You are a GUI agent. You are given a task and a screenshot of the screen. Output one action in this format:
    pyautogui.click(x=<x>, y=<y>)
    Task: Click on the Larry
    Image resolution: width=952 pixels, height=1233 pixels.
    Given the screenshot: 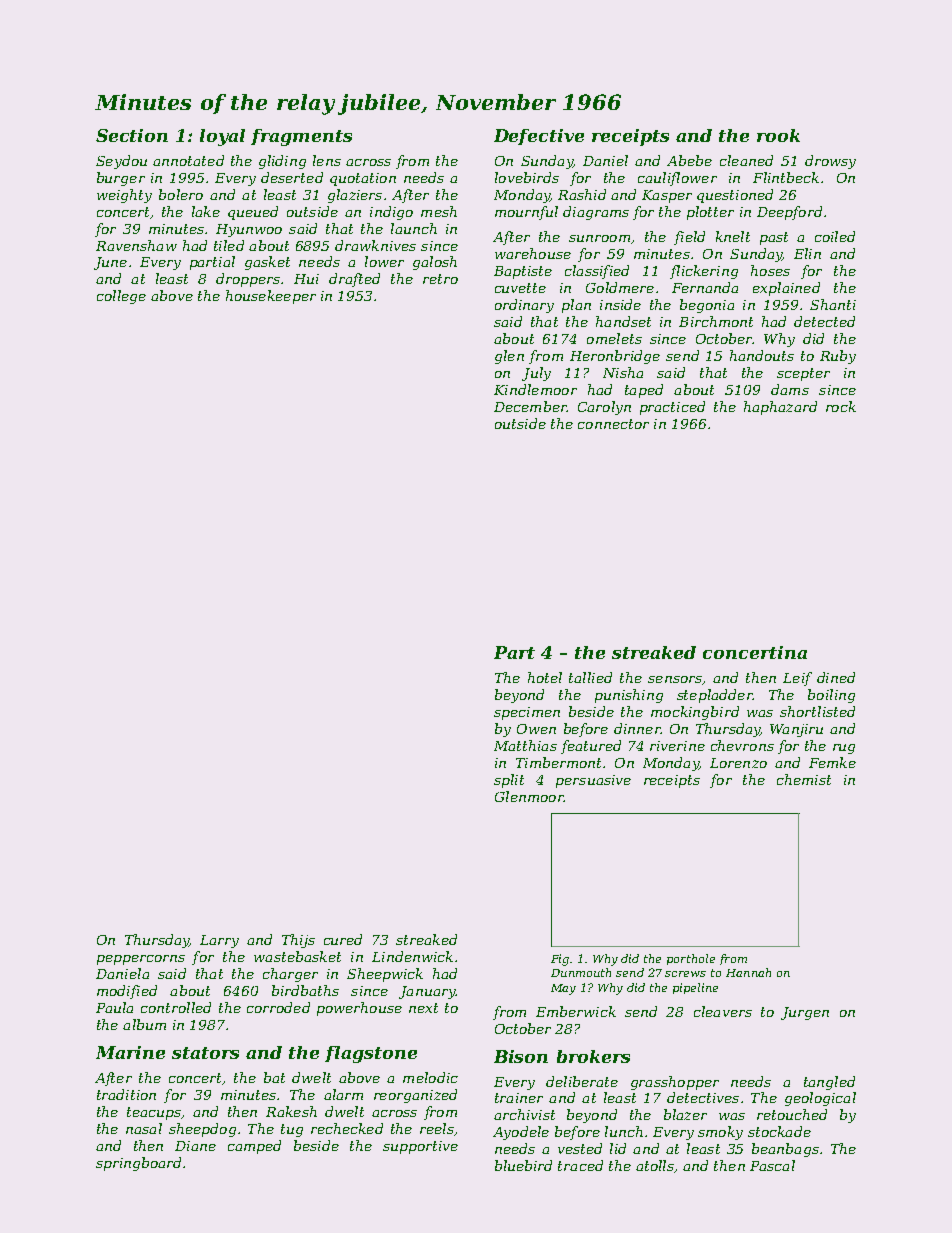 What is the action you would take?
    pyautogui.click(x=219, y=941)
